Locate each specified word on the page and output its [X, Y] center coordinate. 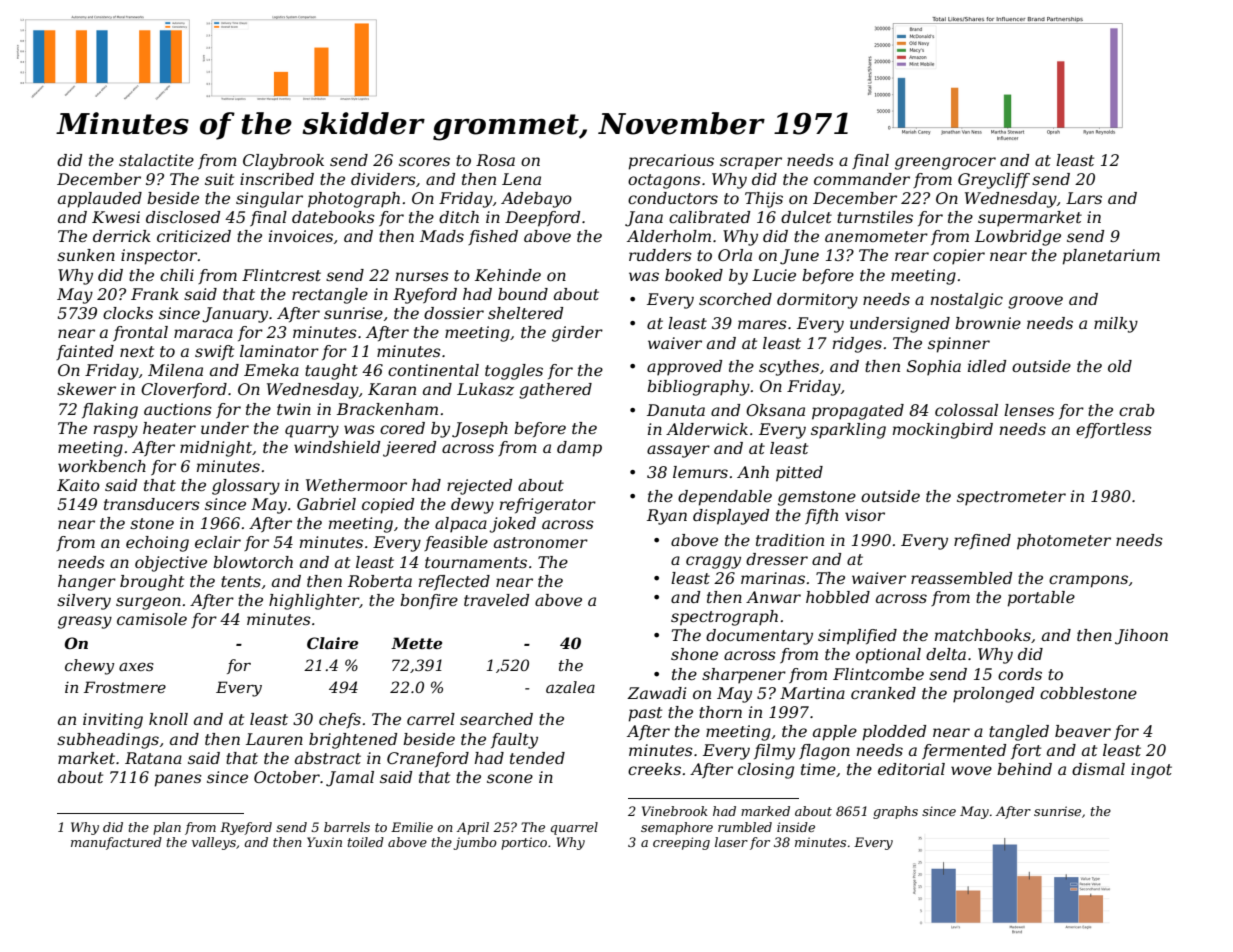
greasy [85, 622]
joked [513, 525]
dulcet [806, 217]
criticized [194, 236]
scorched [735, 299]
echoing [157, 544]
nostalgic [967, 301]
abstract [328, 758]
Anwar [773, 597]
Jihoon [1141, 637]
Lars [1084, 198]
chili [177, 275]
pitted [799, 474]
